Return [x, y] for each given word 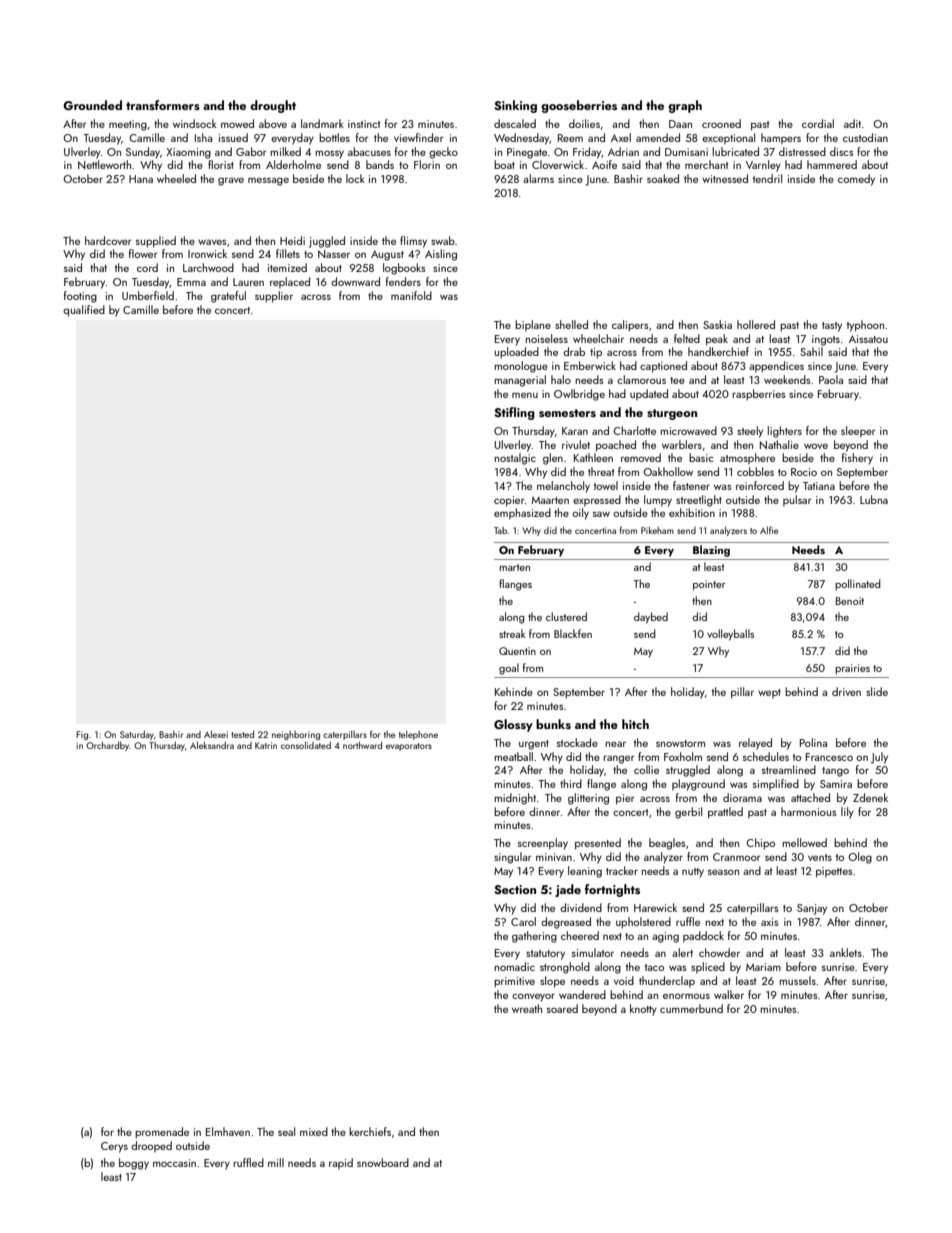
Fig [82, 735]
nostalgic [515, 459]
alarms [538, 178]
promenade [162, 1133]
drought [273, 106]
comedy [856, 180]
